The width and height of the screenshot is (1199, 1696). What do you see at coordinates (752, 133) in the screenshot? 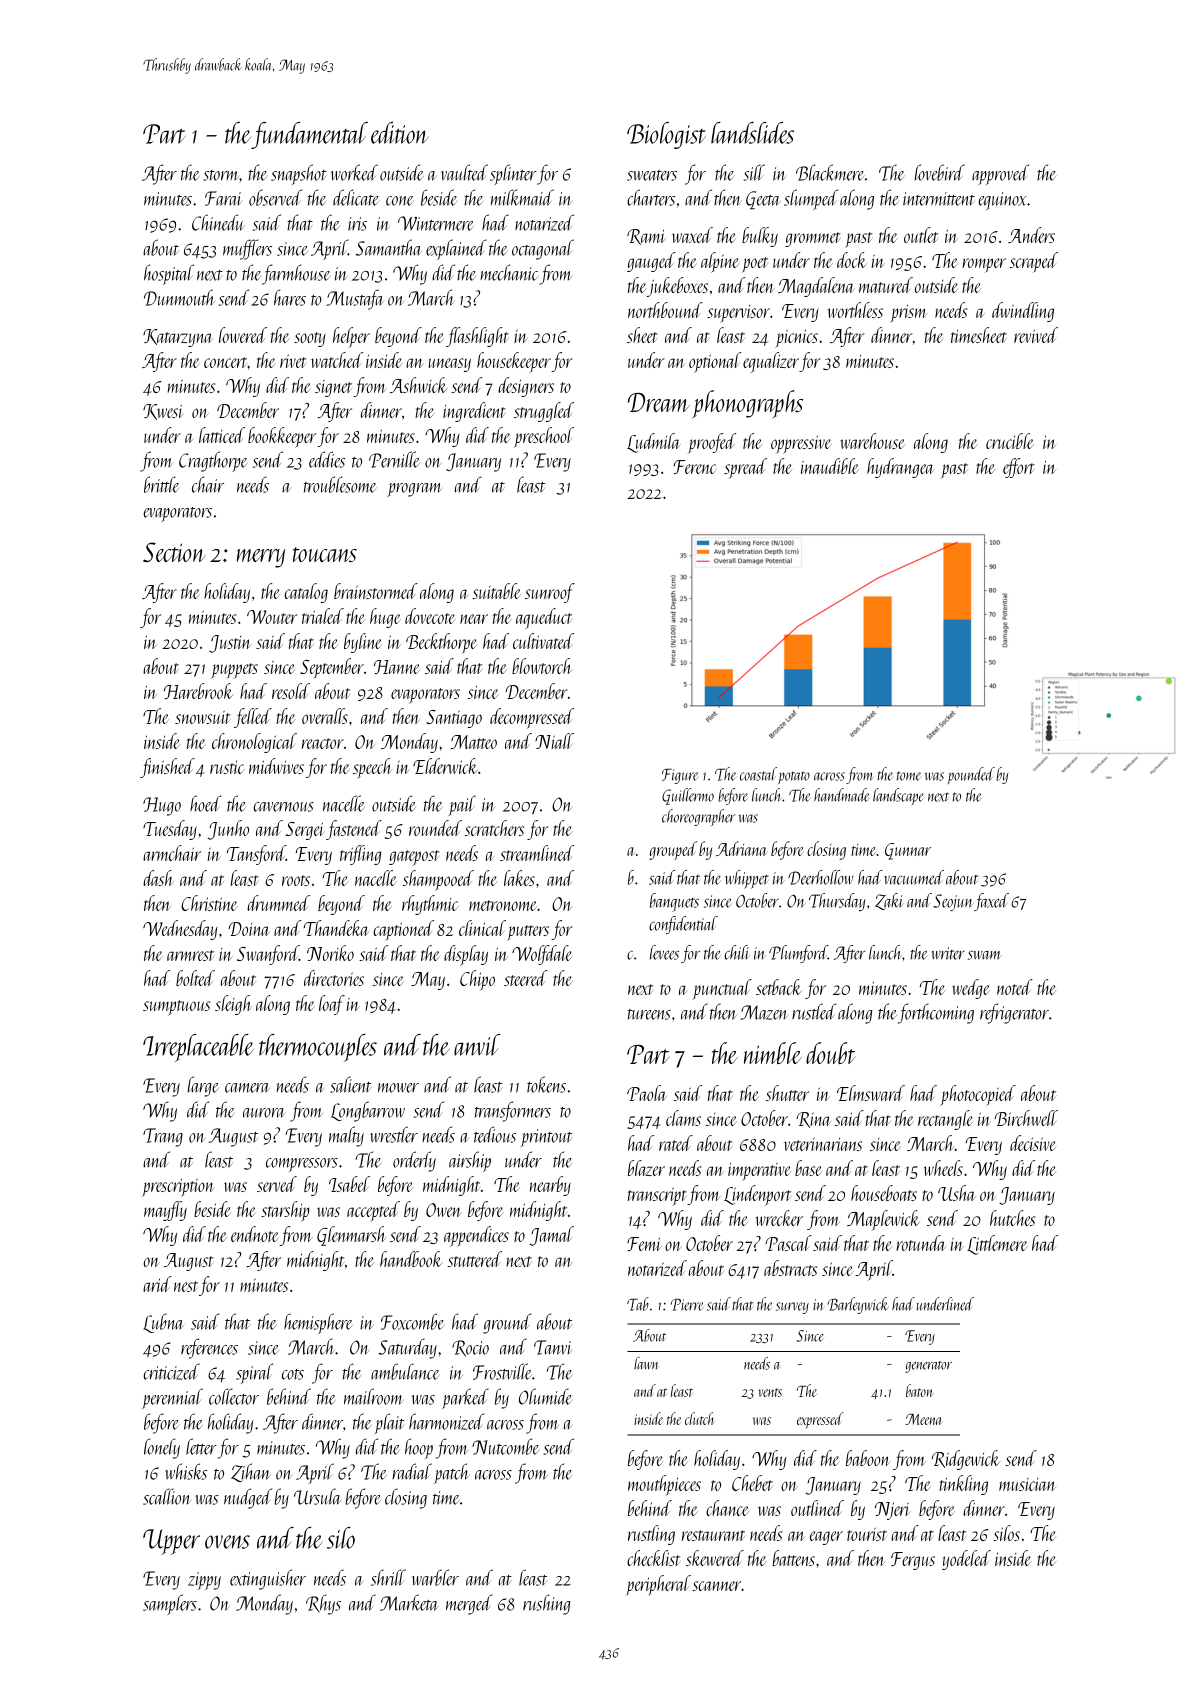
I see `landslides` at bounding box center [752, 133].
